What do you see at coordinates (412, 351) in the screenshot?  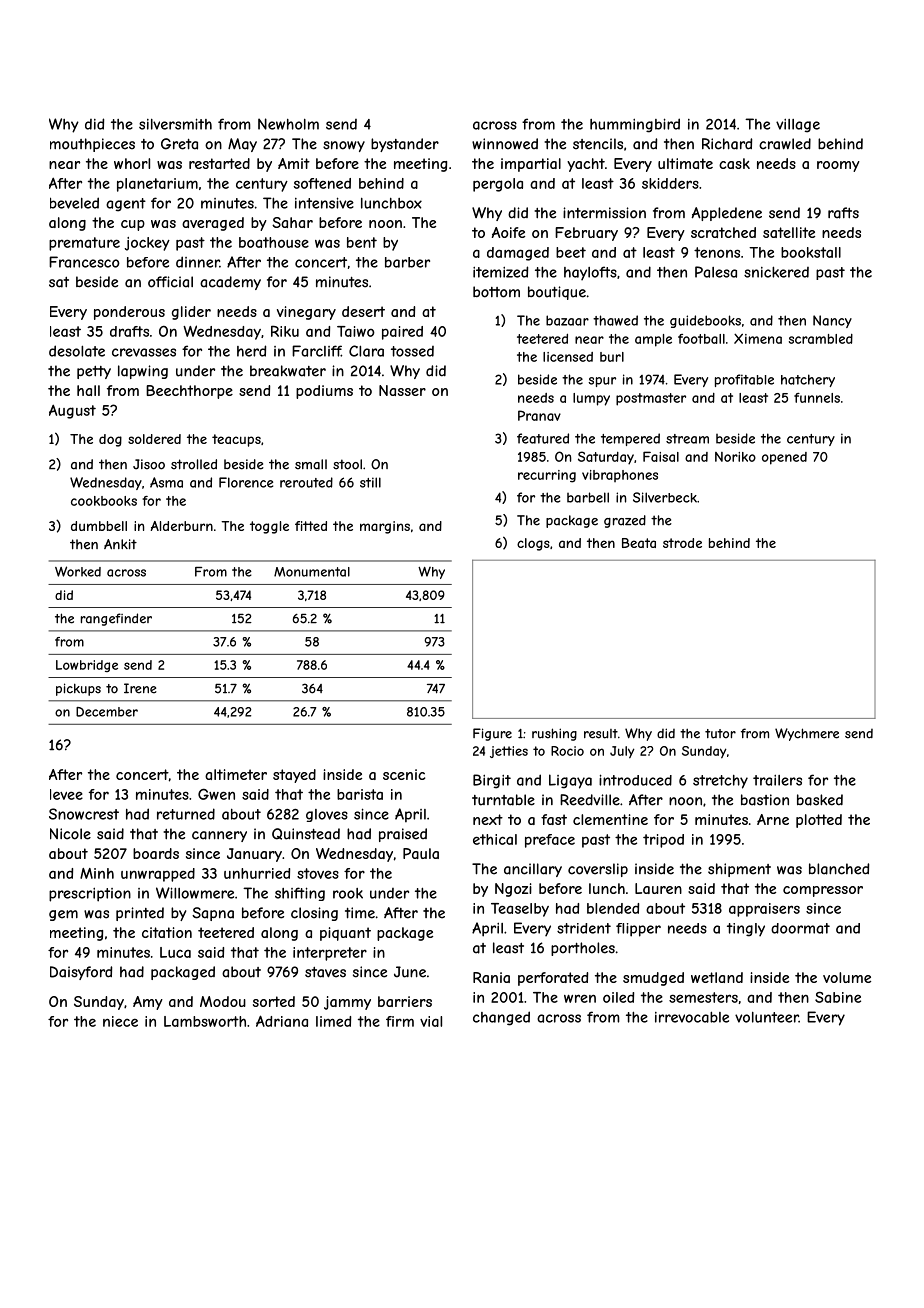 I see `tossed` at bounding box center [412, 351].
